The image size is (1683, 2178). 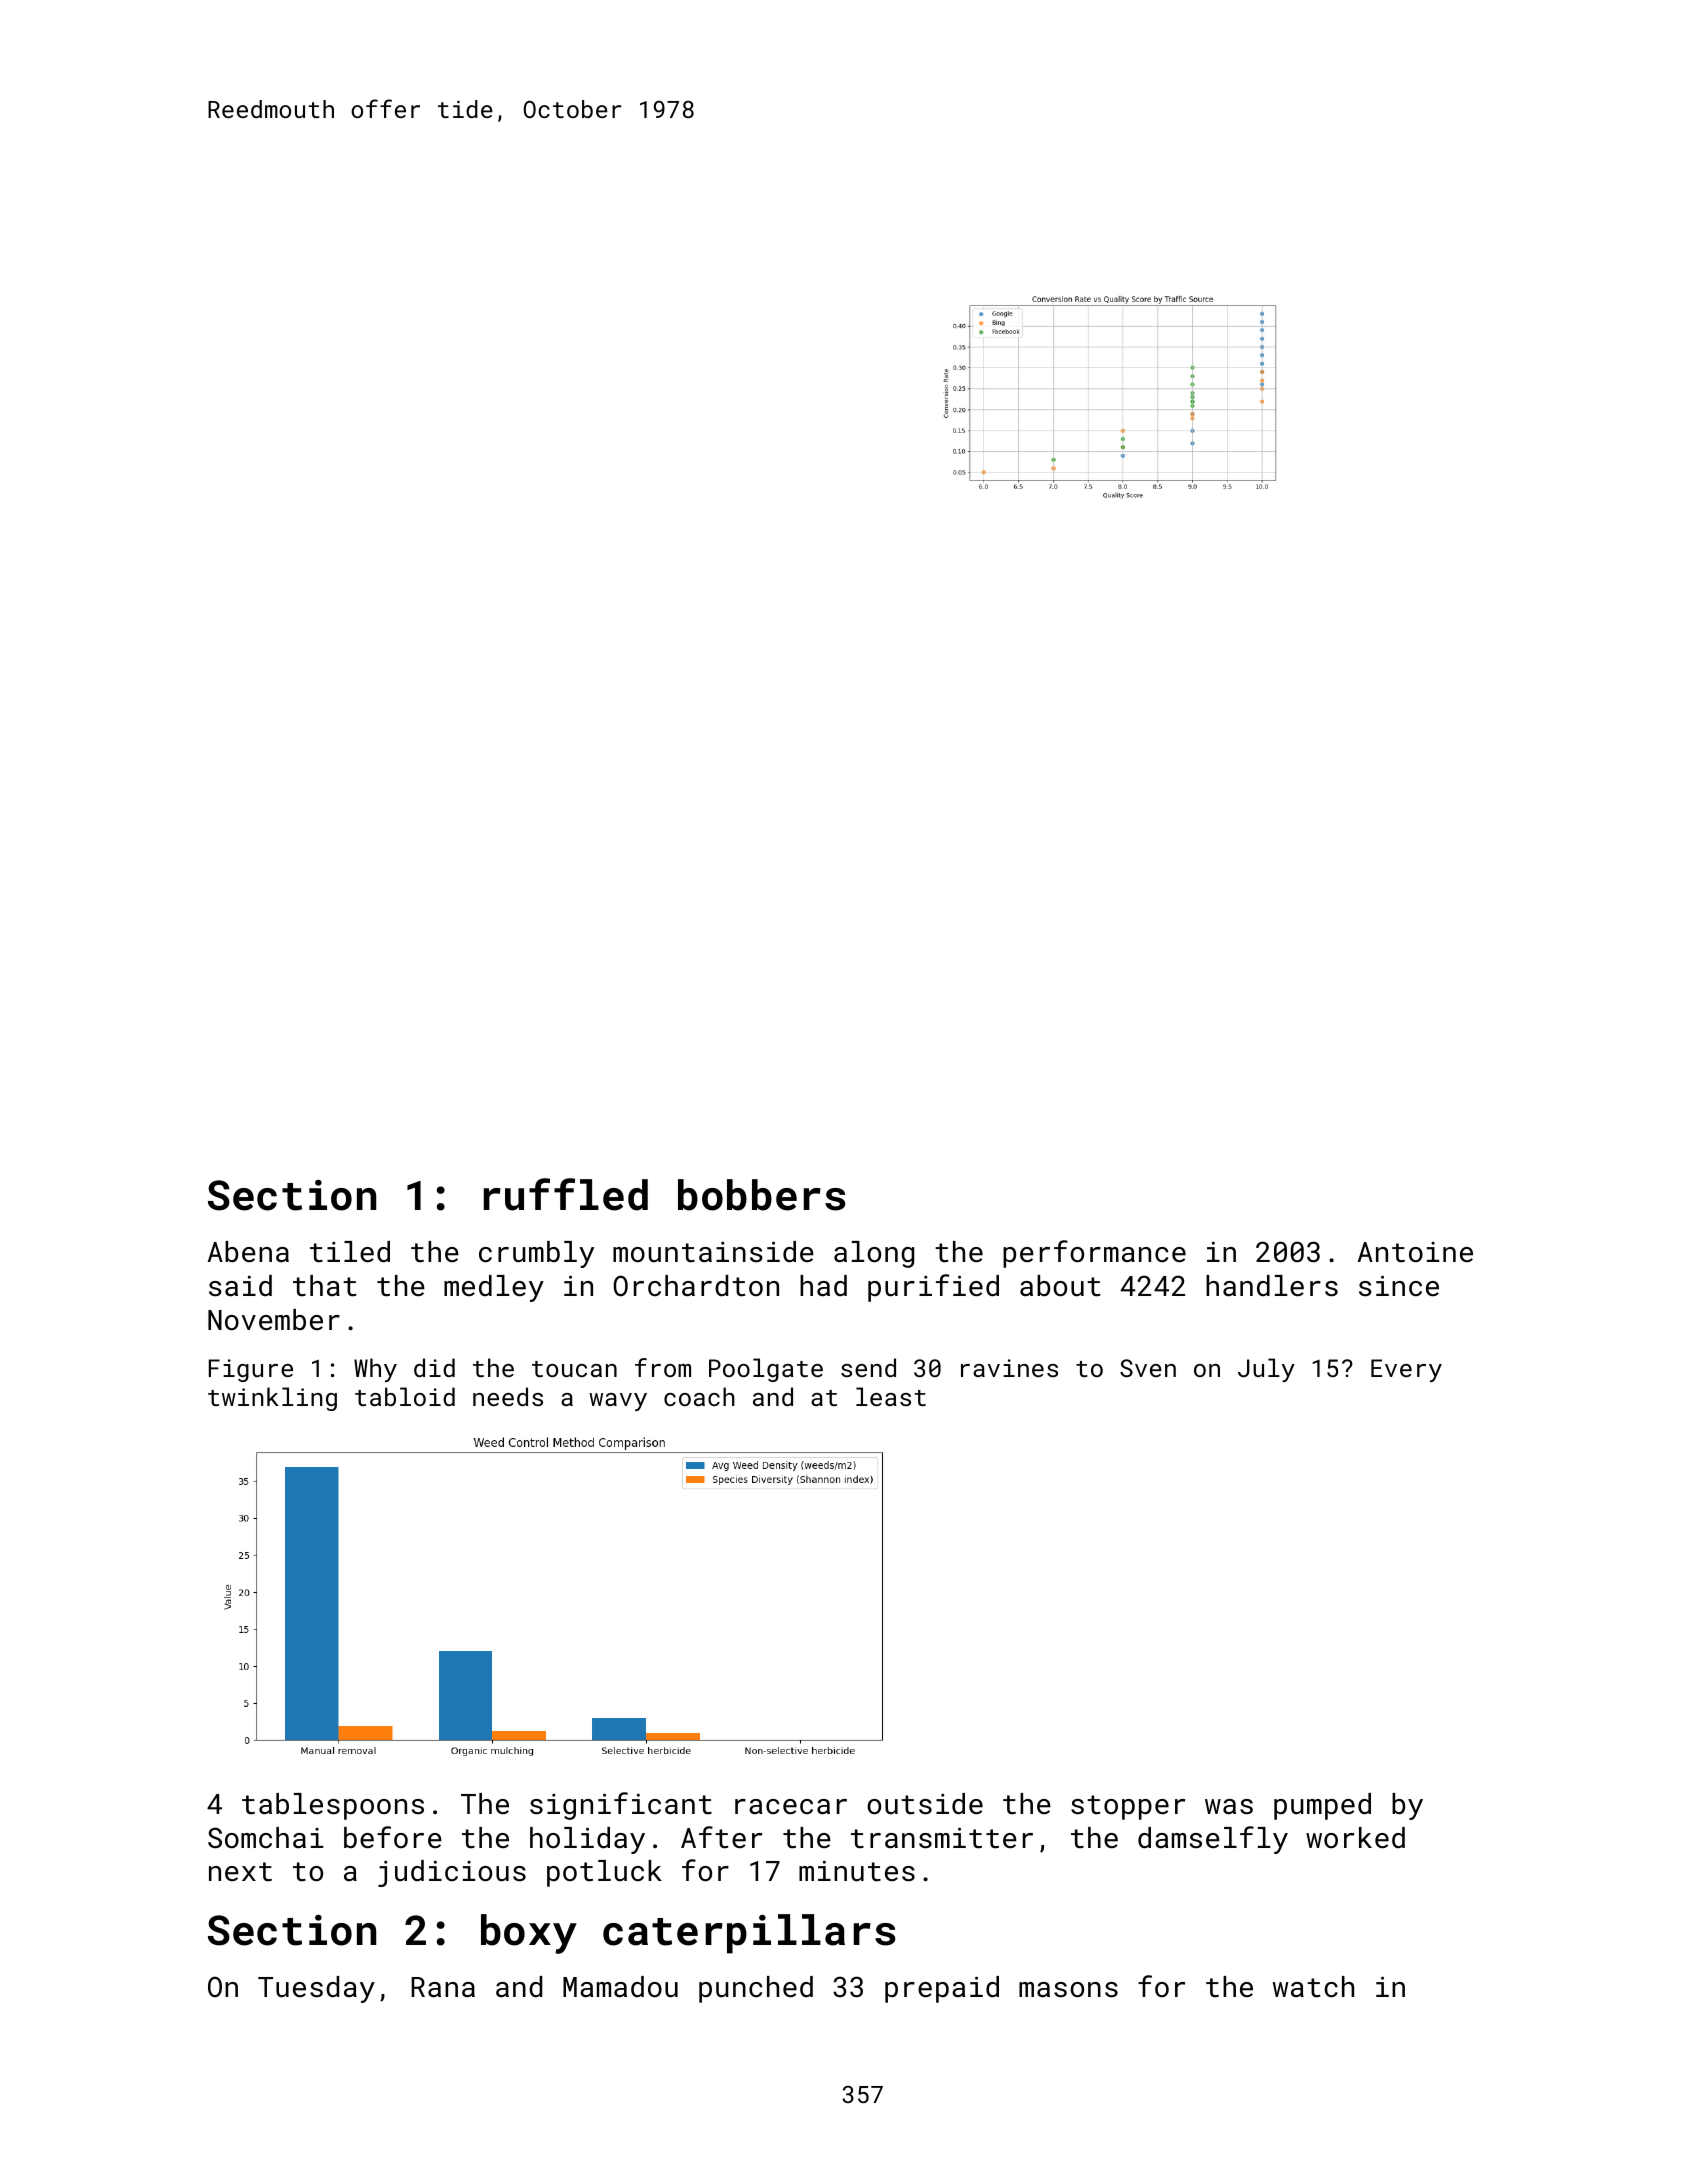 What do you see at coordinates (566, 1194) in the image?
I see `ruffled` at bounding box center [566, 1194].
